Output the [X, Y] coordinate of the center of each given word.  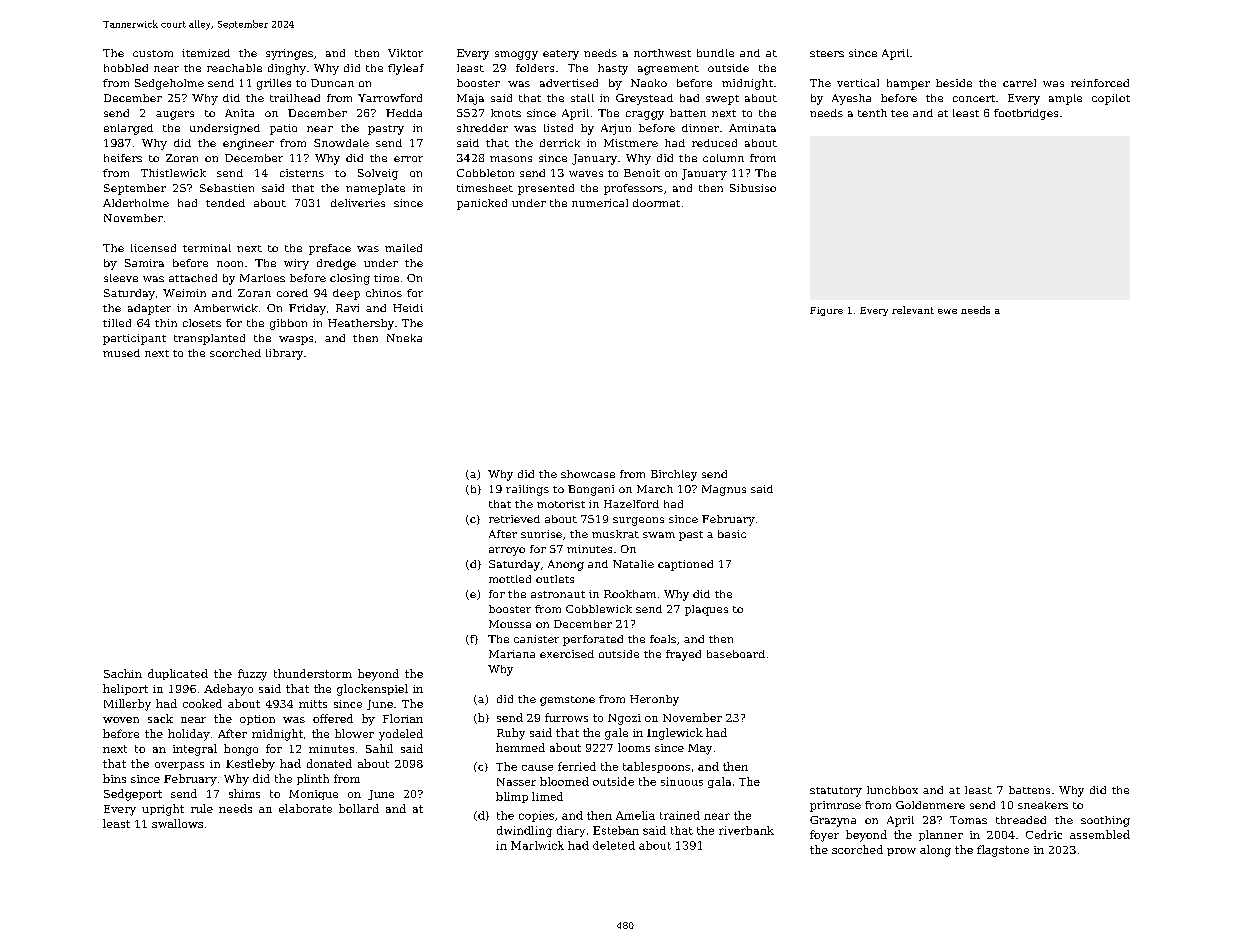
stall [582, 98]
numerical [600, 203]
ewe [947, 311]
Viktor [405, 53]
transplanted [209, 339]
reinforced [1100, 83]
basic [732, 534]
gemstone [567, 701]
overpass [179, 766]
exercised [567, 654]
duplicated [178, 674]
